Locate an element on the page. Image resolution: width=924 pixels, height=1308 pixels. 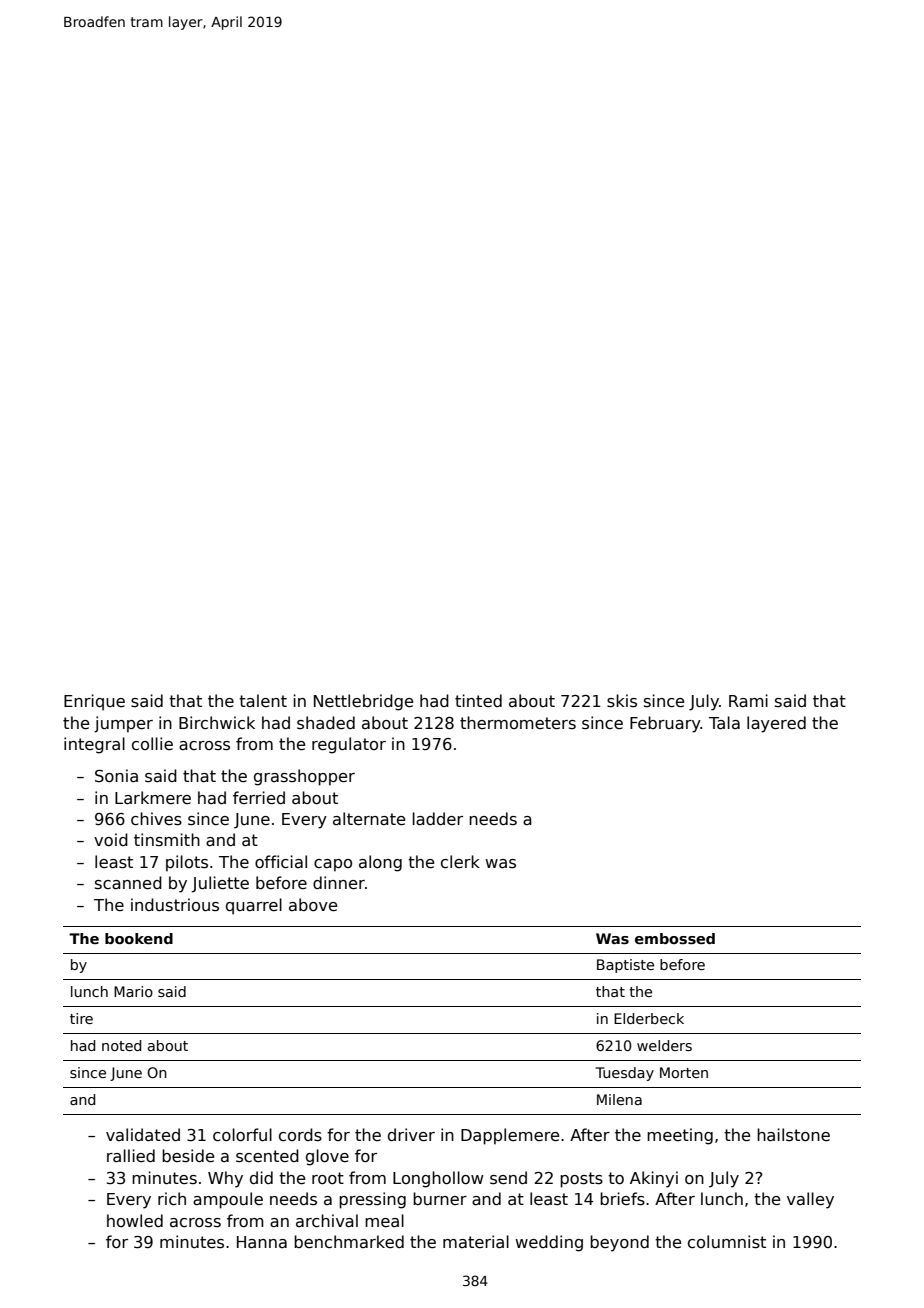
regulator is located at coordinates (349, 745).
